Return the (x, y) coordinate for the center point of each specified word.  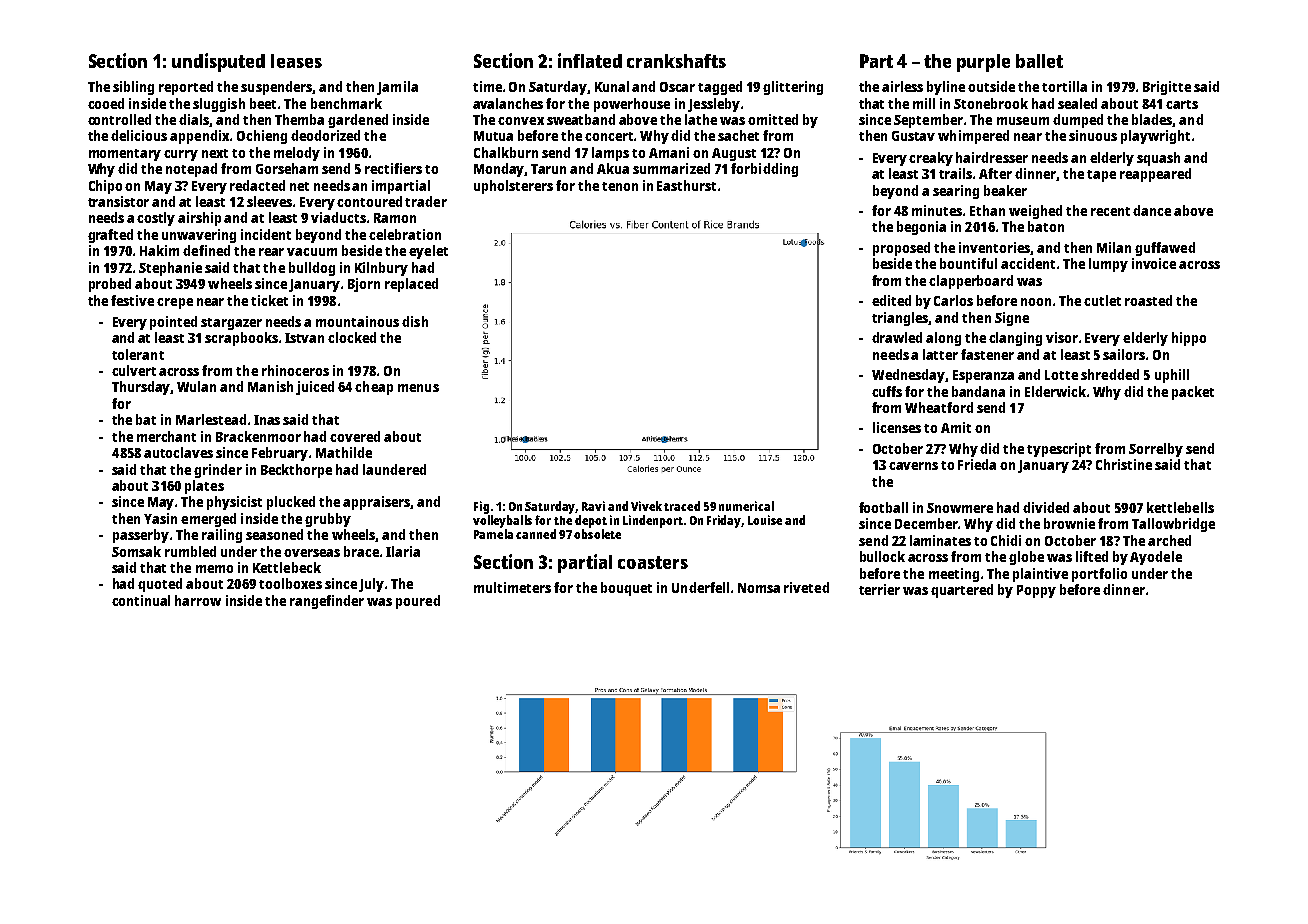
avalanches (508, 103)
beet (263, 103)
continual (141, 600)
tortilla (1064, 86)
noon (1036, 302)
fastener (987, 354)
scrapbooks (241, 339)
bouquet (626, 589)
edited (891, 300)
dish (415, 321)
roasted (1148, 300)
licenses (897, 427)
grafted (110, 236)
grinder (218, 471)
